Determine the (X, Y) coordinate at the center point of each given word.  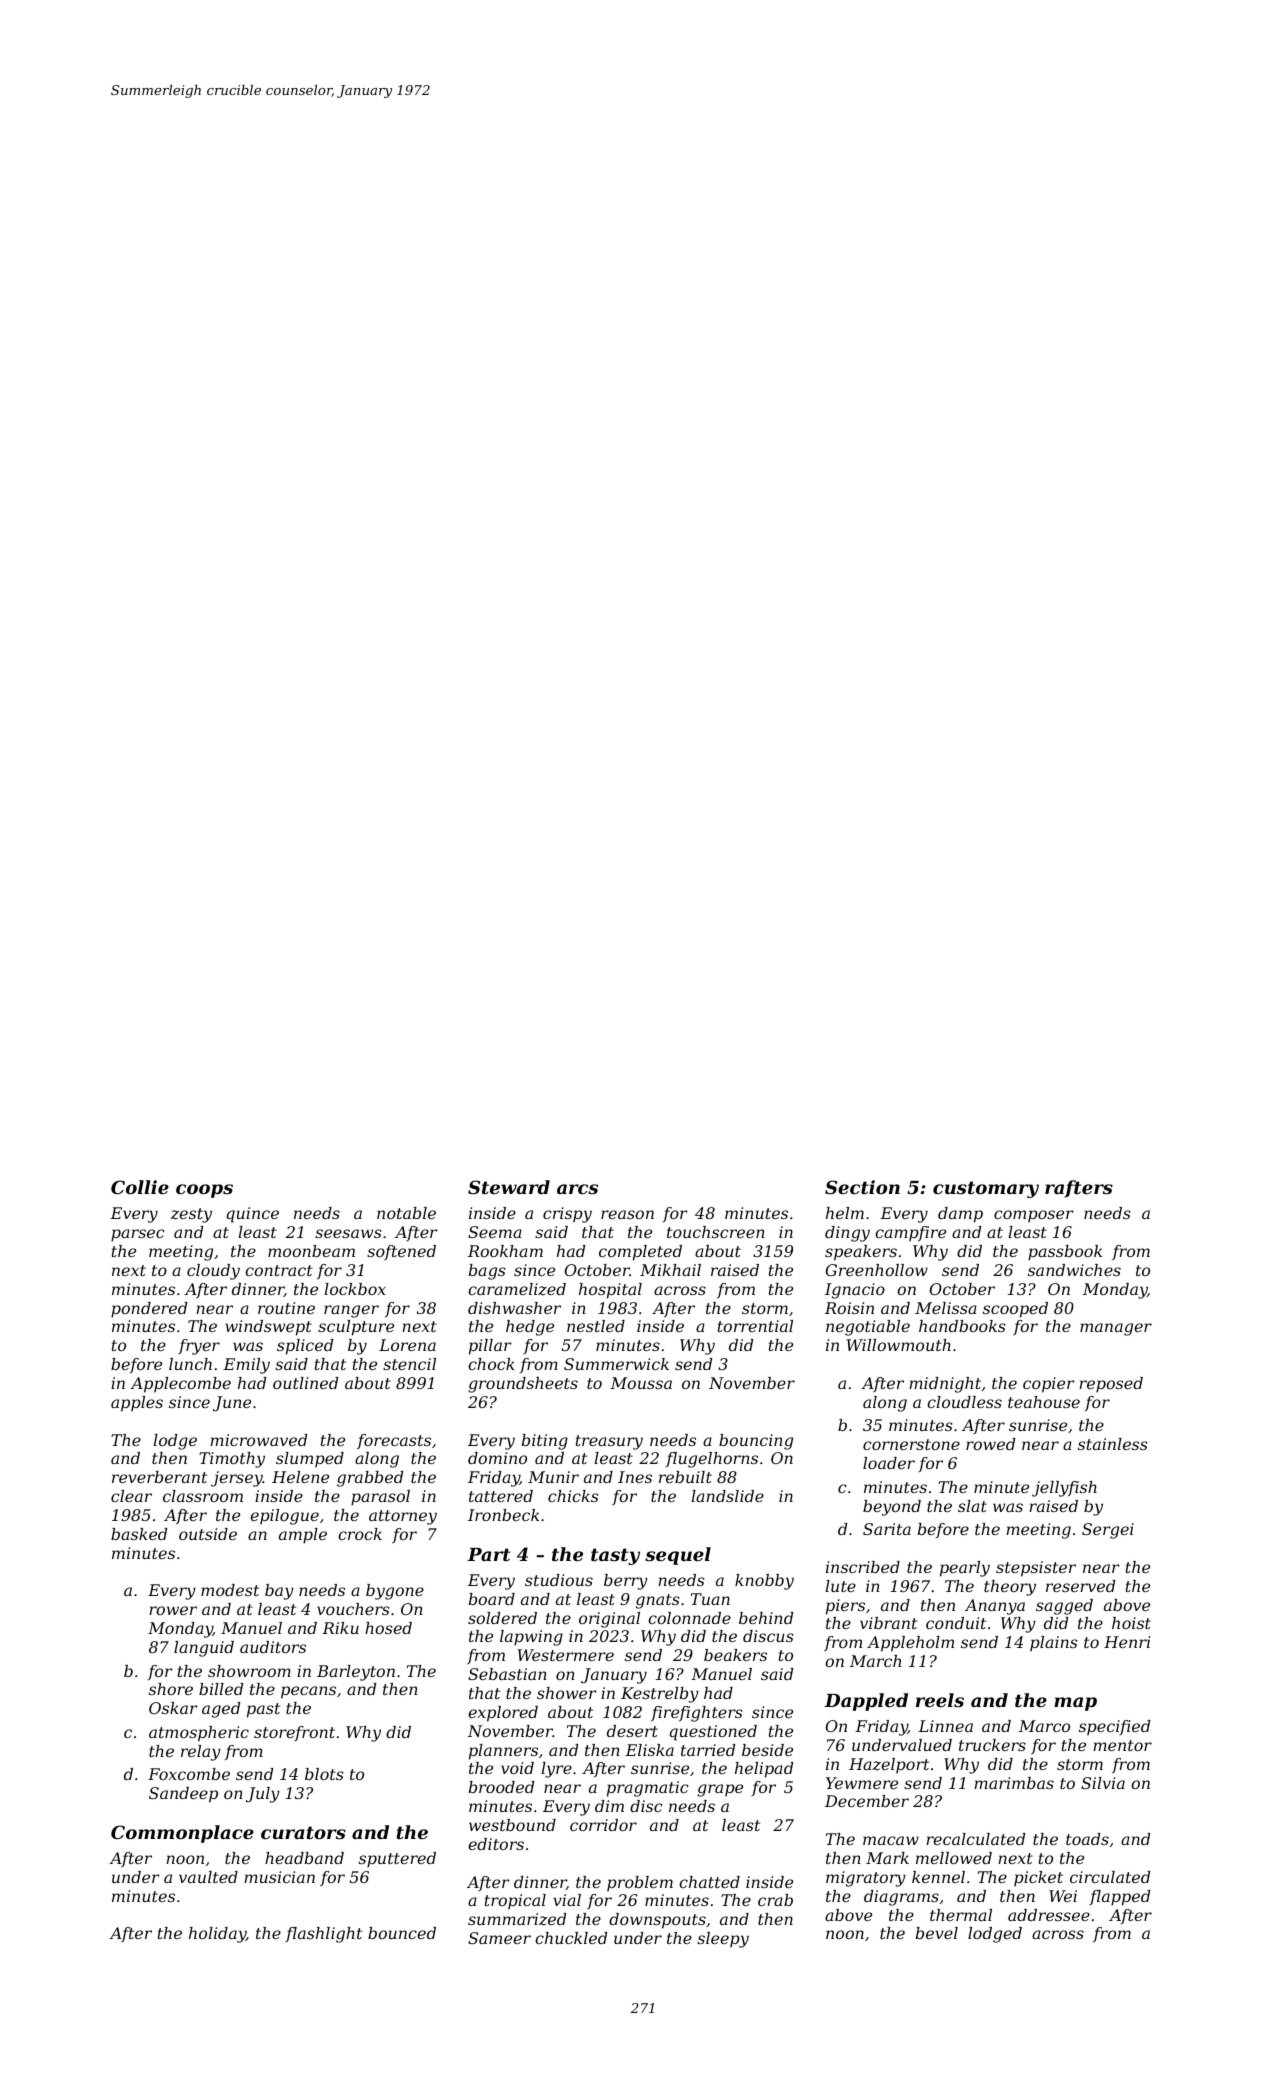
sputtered (397, 1860)
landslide (728, 1496)
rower (173, 1610)
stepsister (1036, 1569)
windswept (268, 1328)
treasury (609, 1442)
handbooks (962, 1326)
